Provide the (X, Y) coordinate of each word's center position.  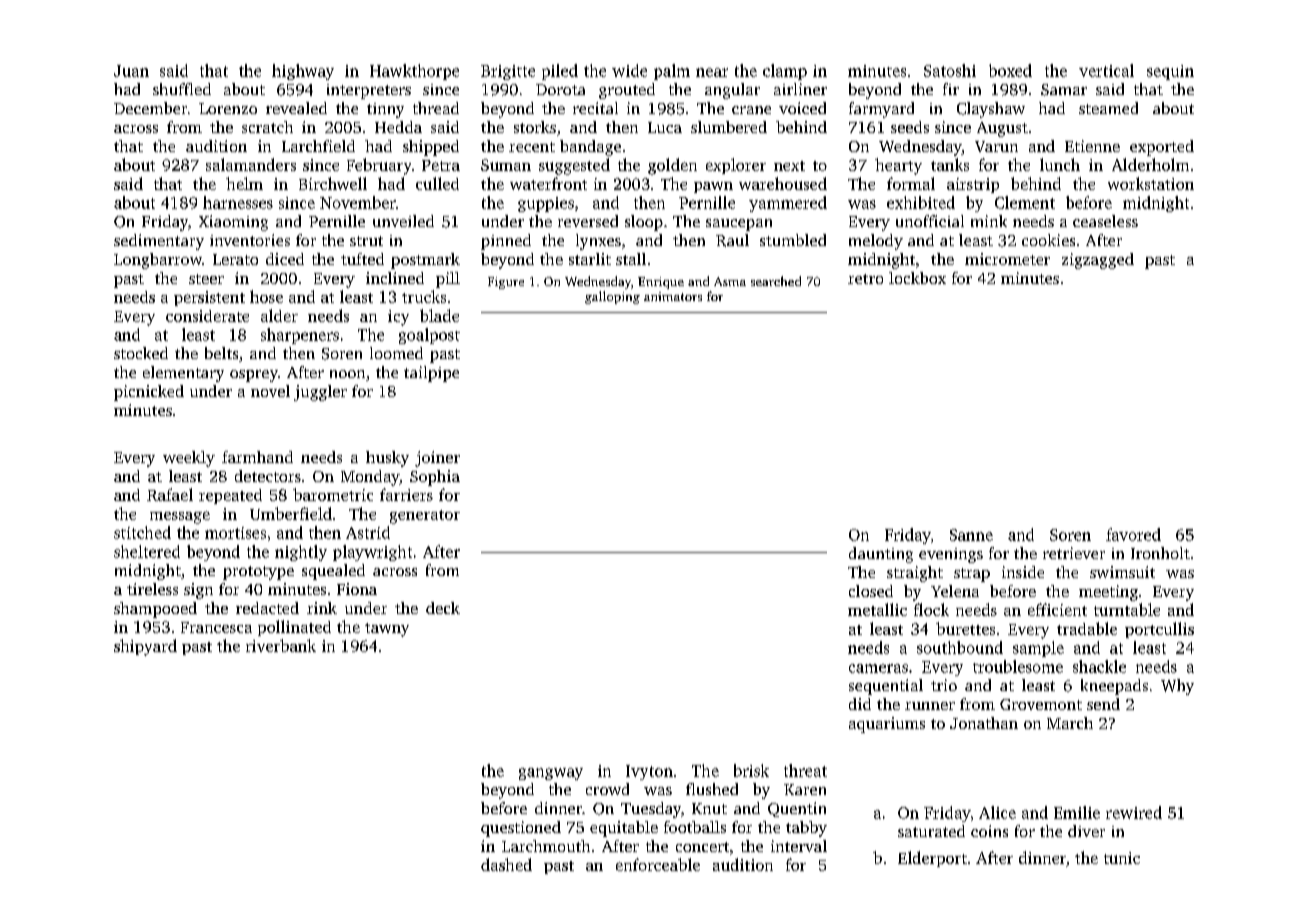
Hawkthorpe (414, 72)
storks (535, 127)
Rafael (170, 494)
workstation (1151, 183)
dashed (506, 864)
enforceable (658, 864)
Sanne (971, 535)
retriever (1074, 553)
